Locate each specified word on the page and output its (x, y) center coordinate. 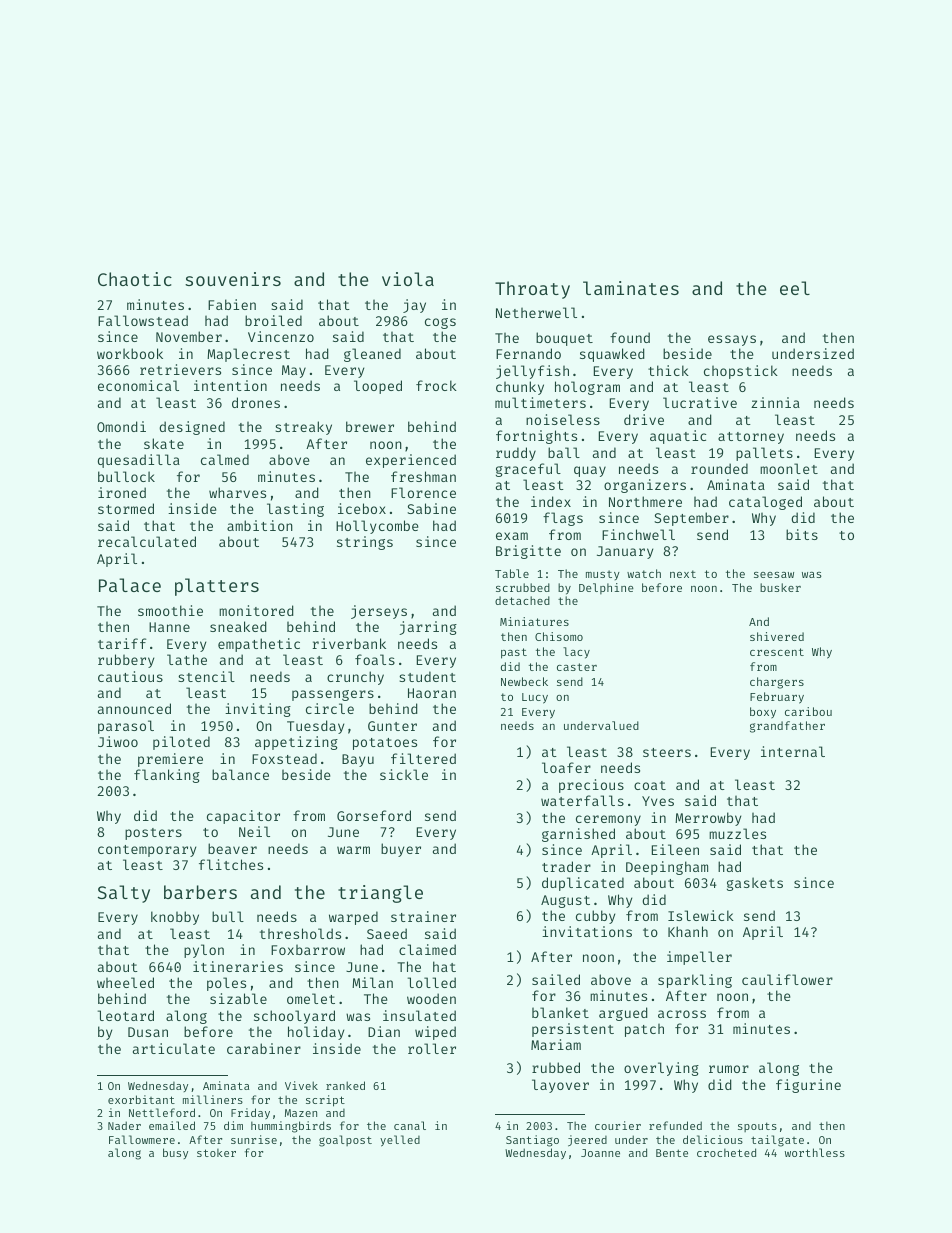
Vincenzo (281, 336)
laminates (631, 288)
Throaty (532, 290)
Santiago (532, 1141)
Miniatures (534, 621)
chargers (777, 683)
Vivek (301, 1085)
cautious (130, 676)
